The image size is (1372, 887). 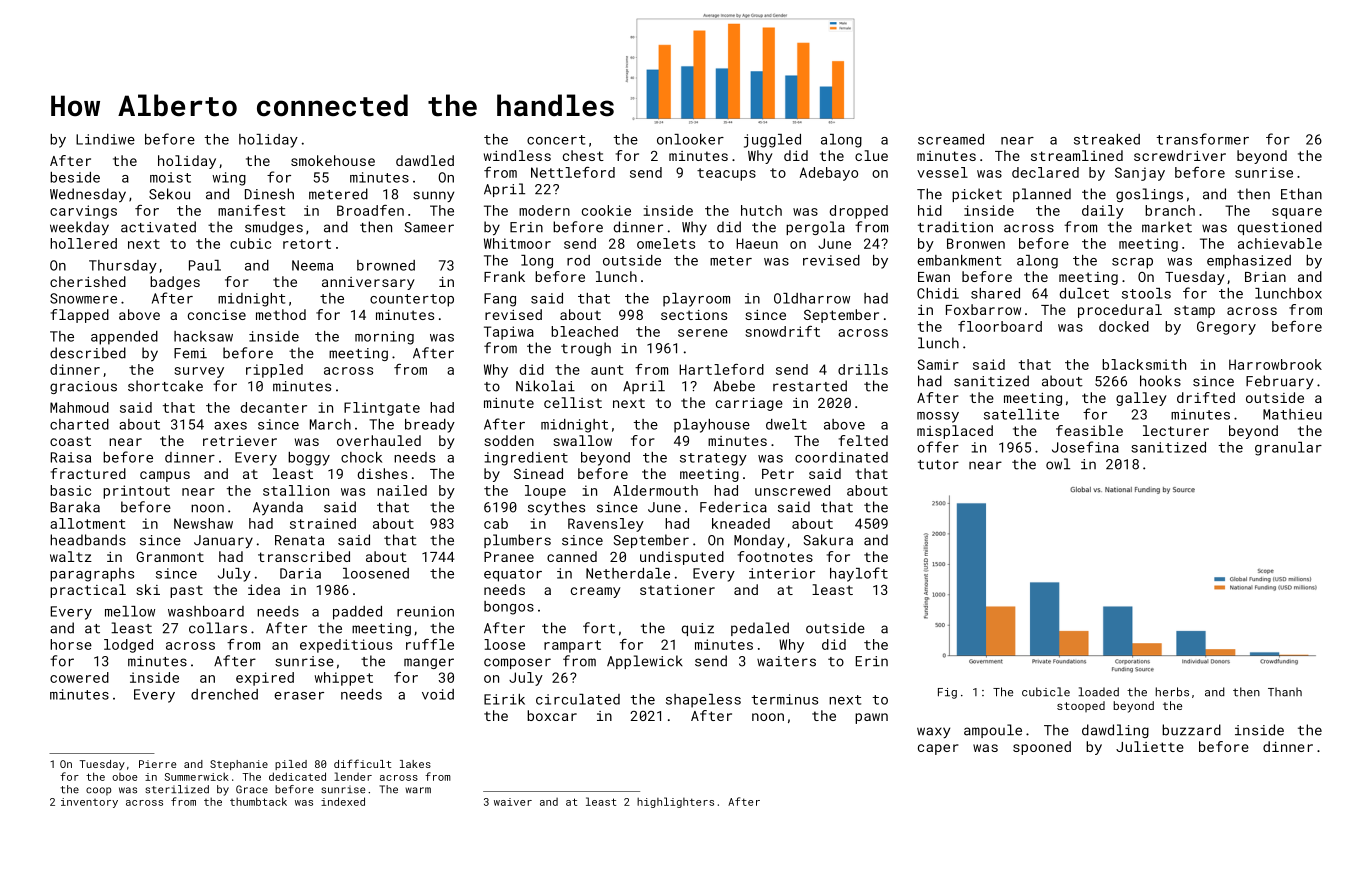 I want to click on cellist, so click(x=573, y=402).
